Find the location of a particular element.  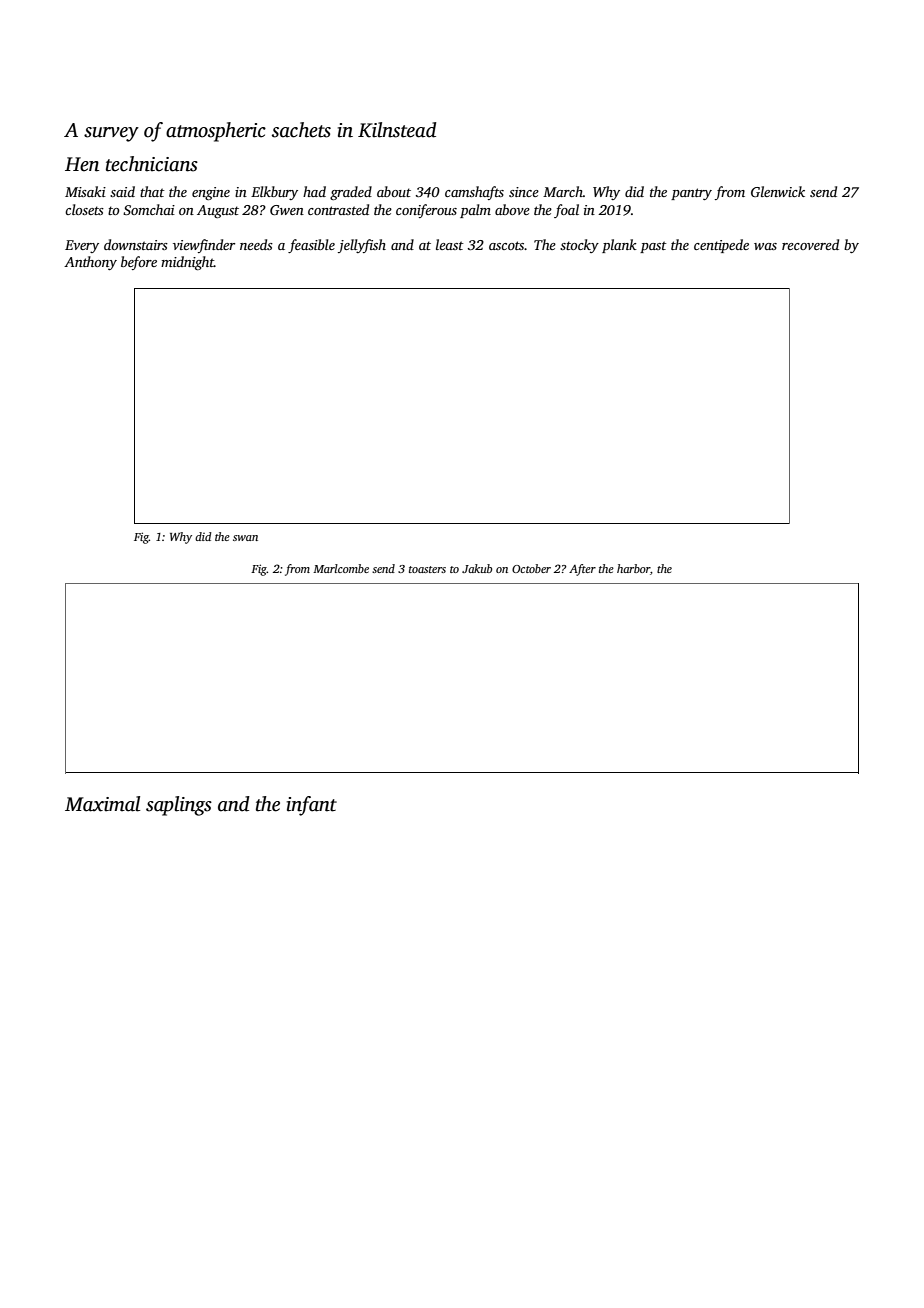

March is located at coordinates (563, 191).
